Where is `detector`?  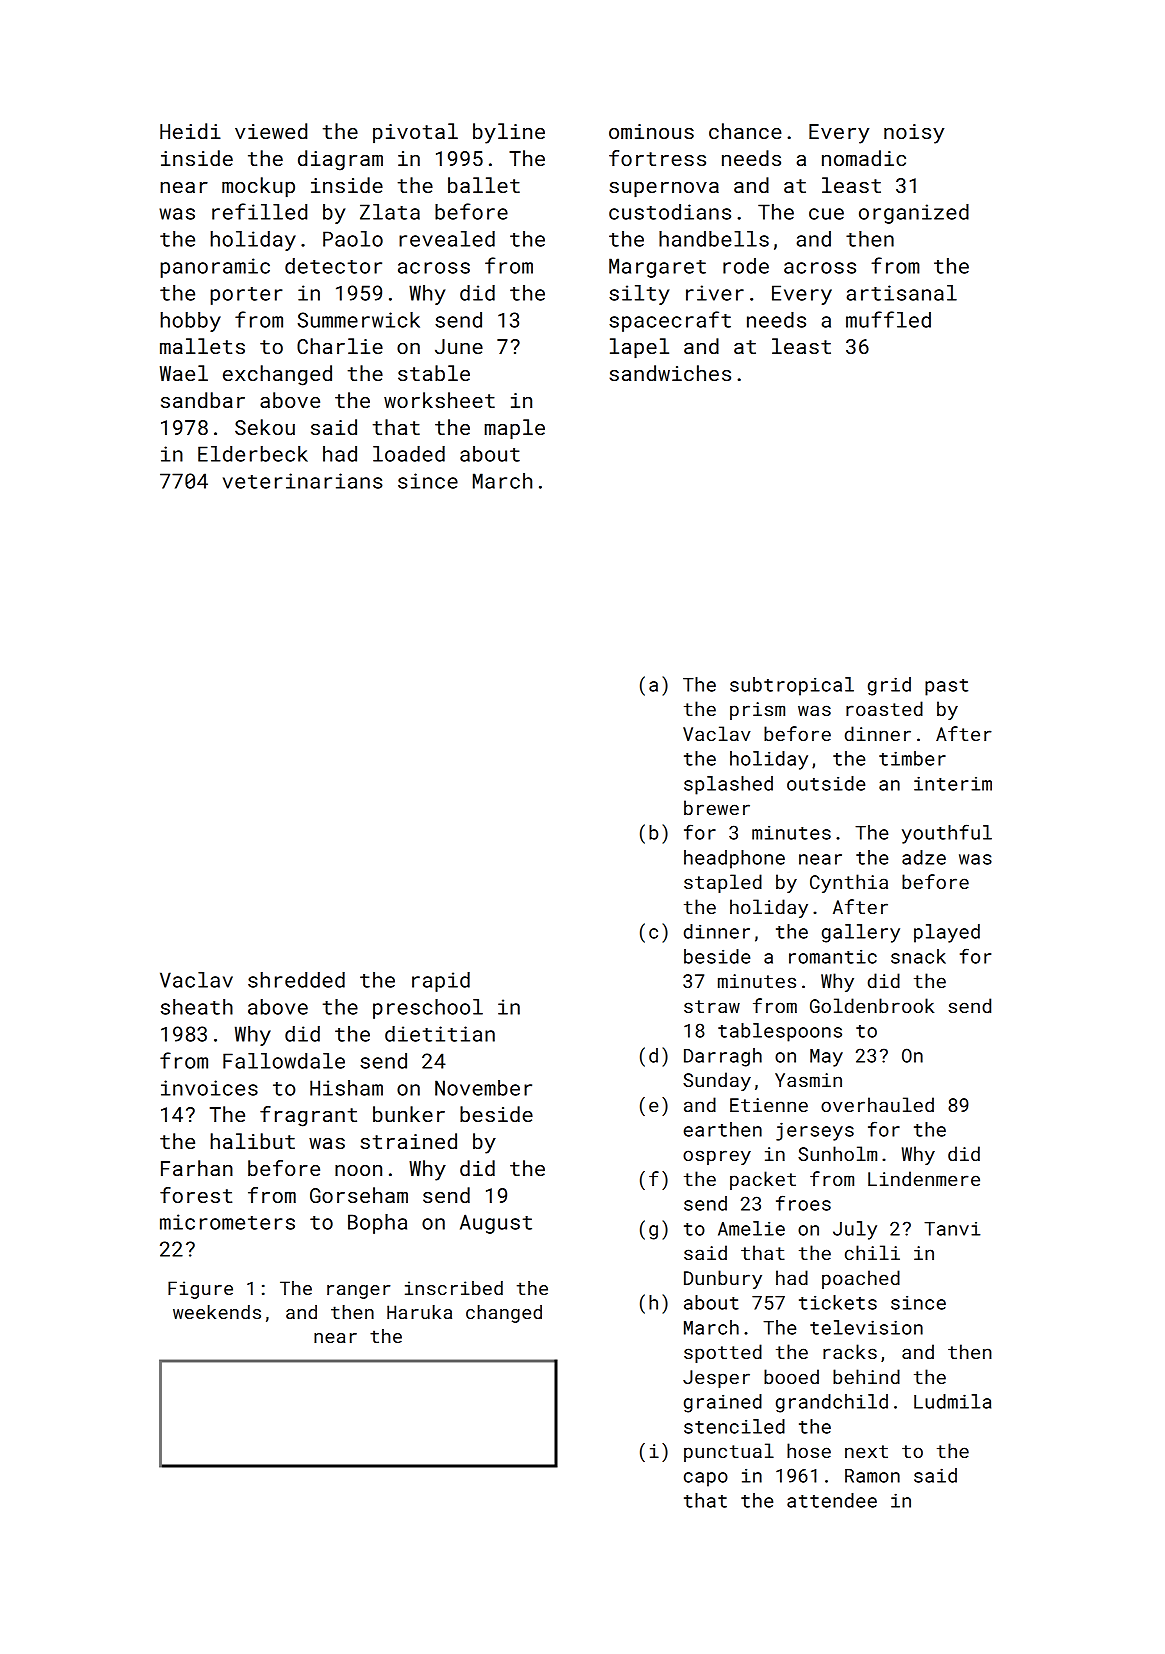
detector is located at coordinates (333, 266).
